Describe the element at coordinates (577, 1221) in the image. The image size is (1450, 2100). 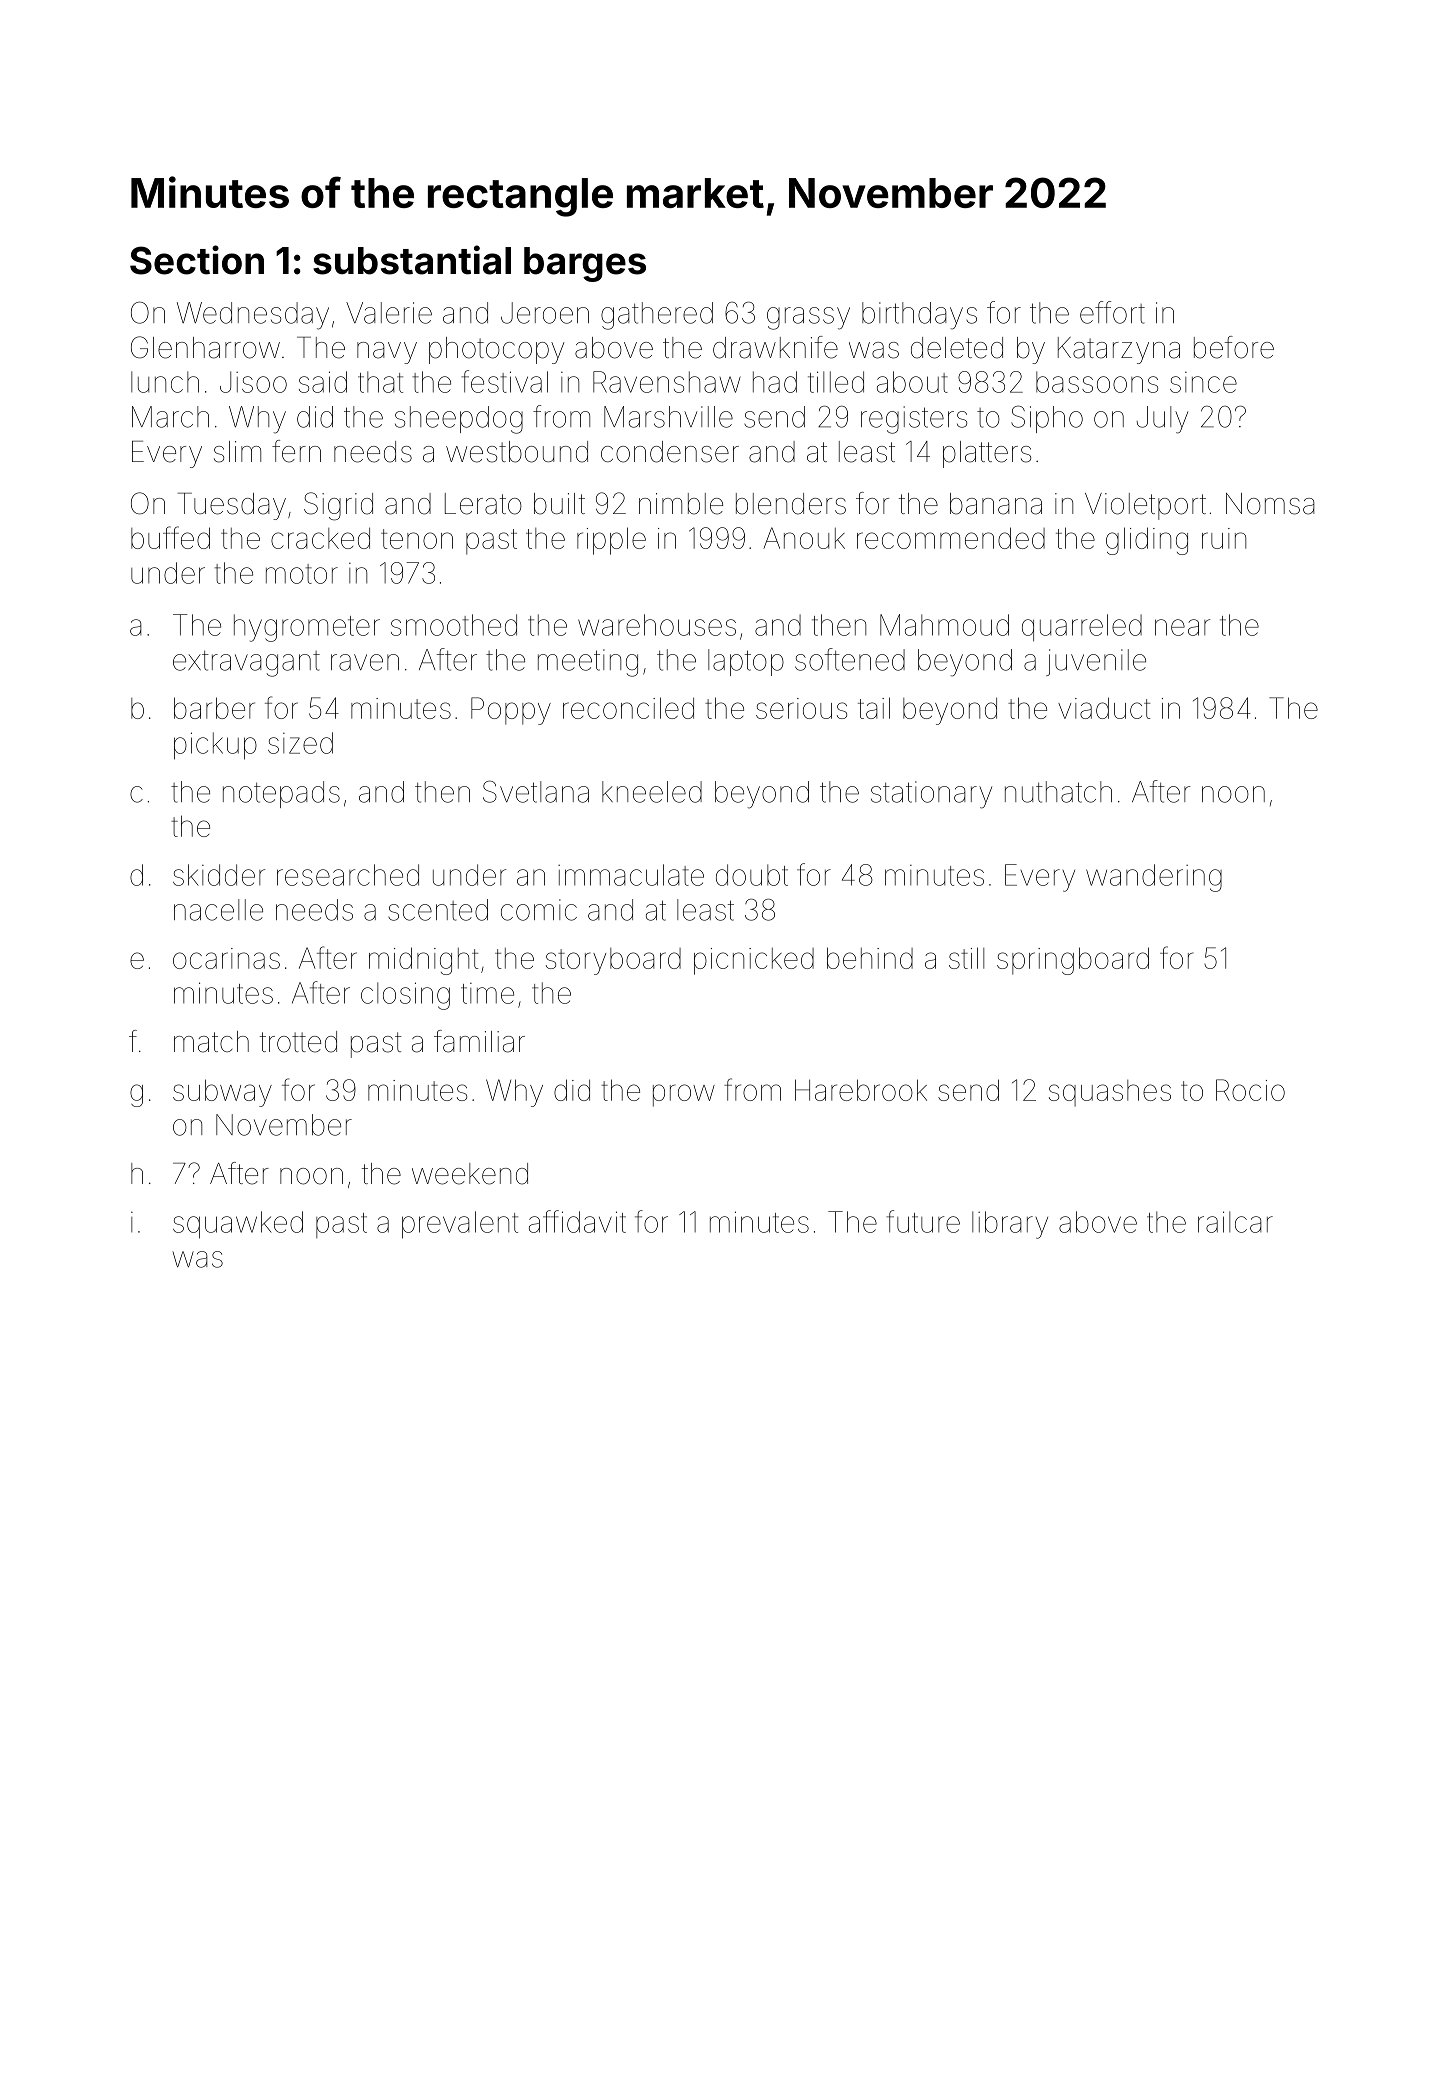
I see `affidavit` at that location.
